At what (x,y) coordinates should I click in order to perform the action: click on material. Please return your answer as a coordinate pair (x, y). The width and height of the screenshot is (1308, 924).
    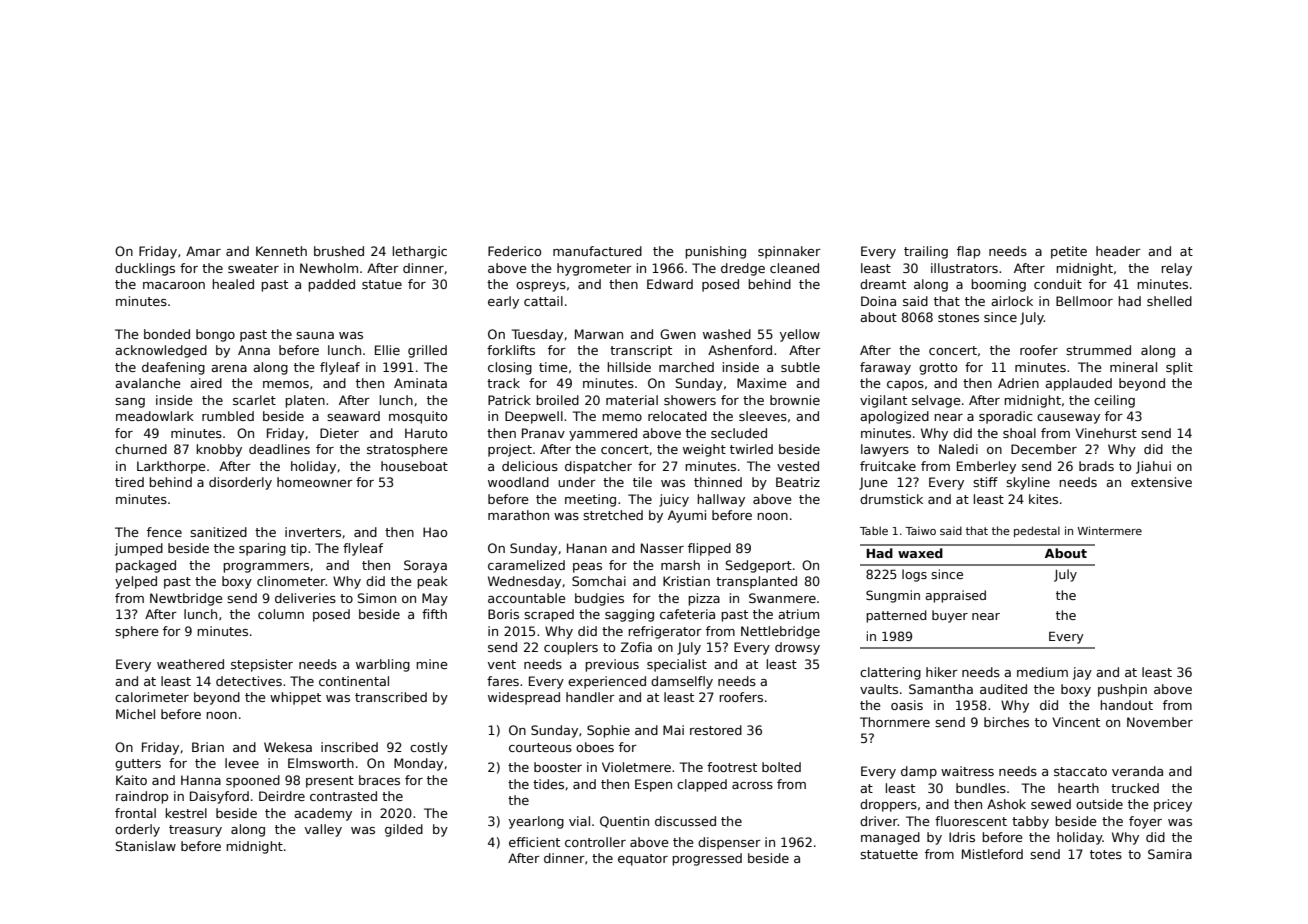
    Looking at the image, I should click on (632, 400).
